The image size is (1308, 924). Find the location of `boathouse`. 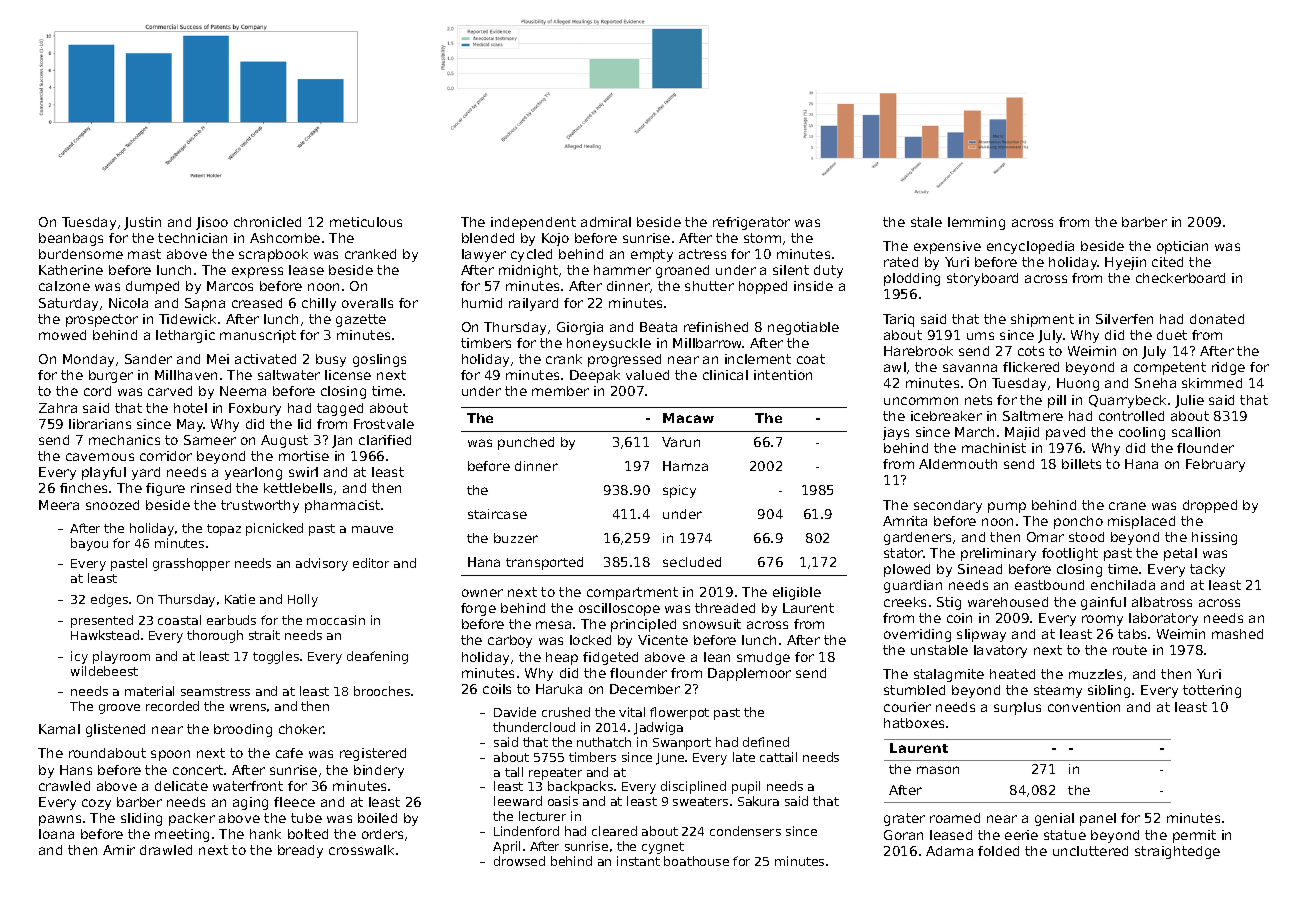

boathouse is located at coordinates (696, 861).
